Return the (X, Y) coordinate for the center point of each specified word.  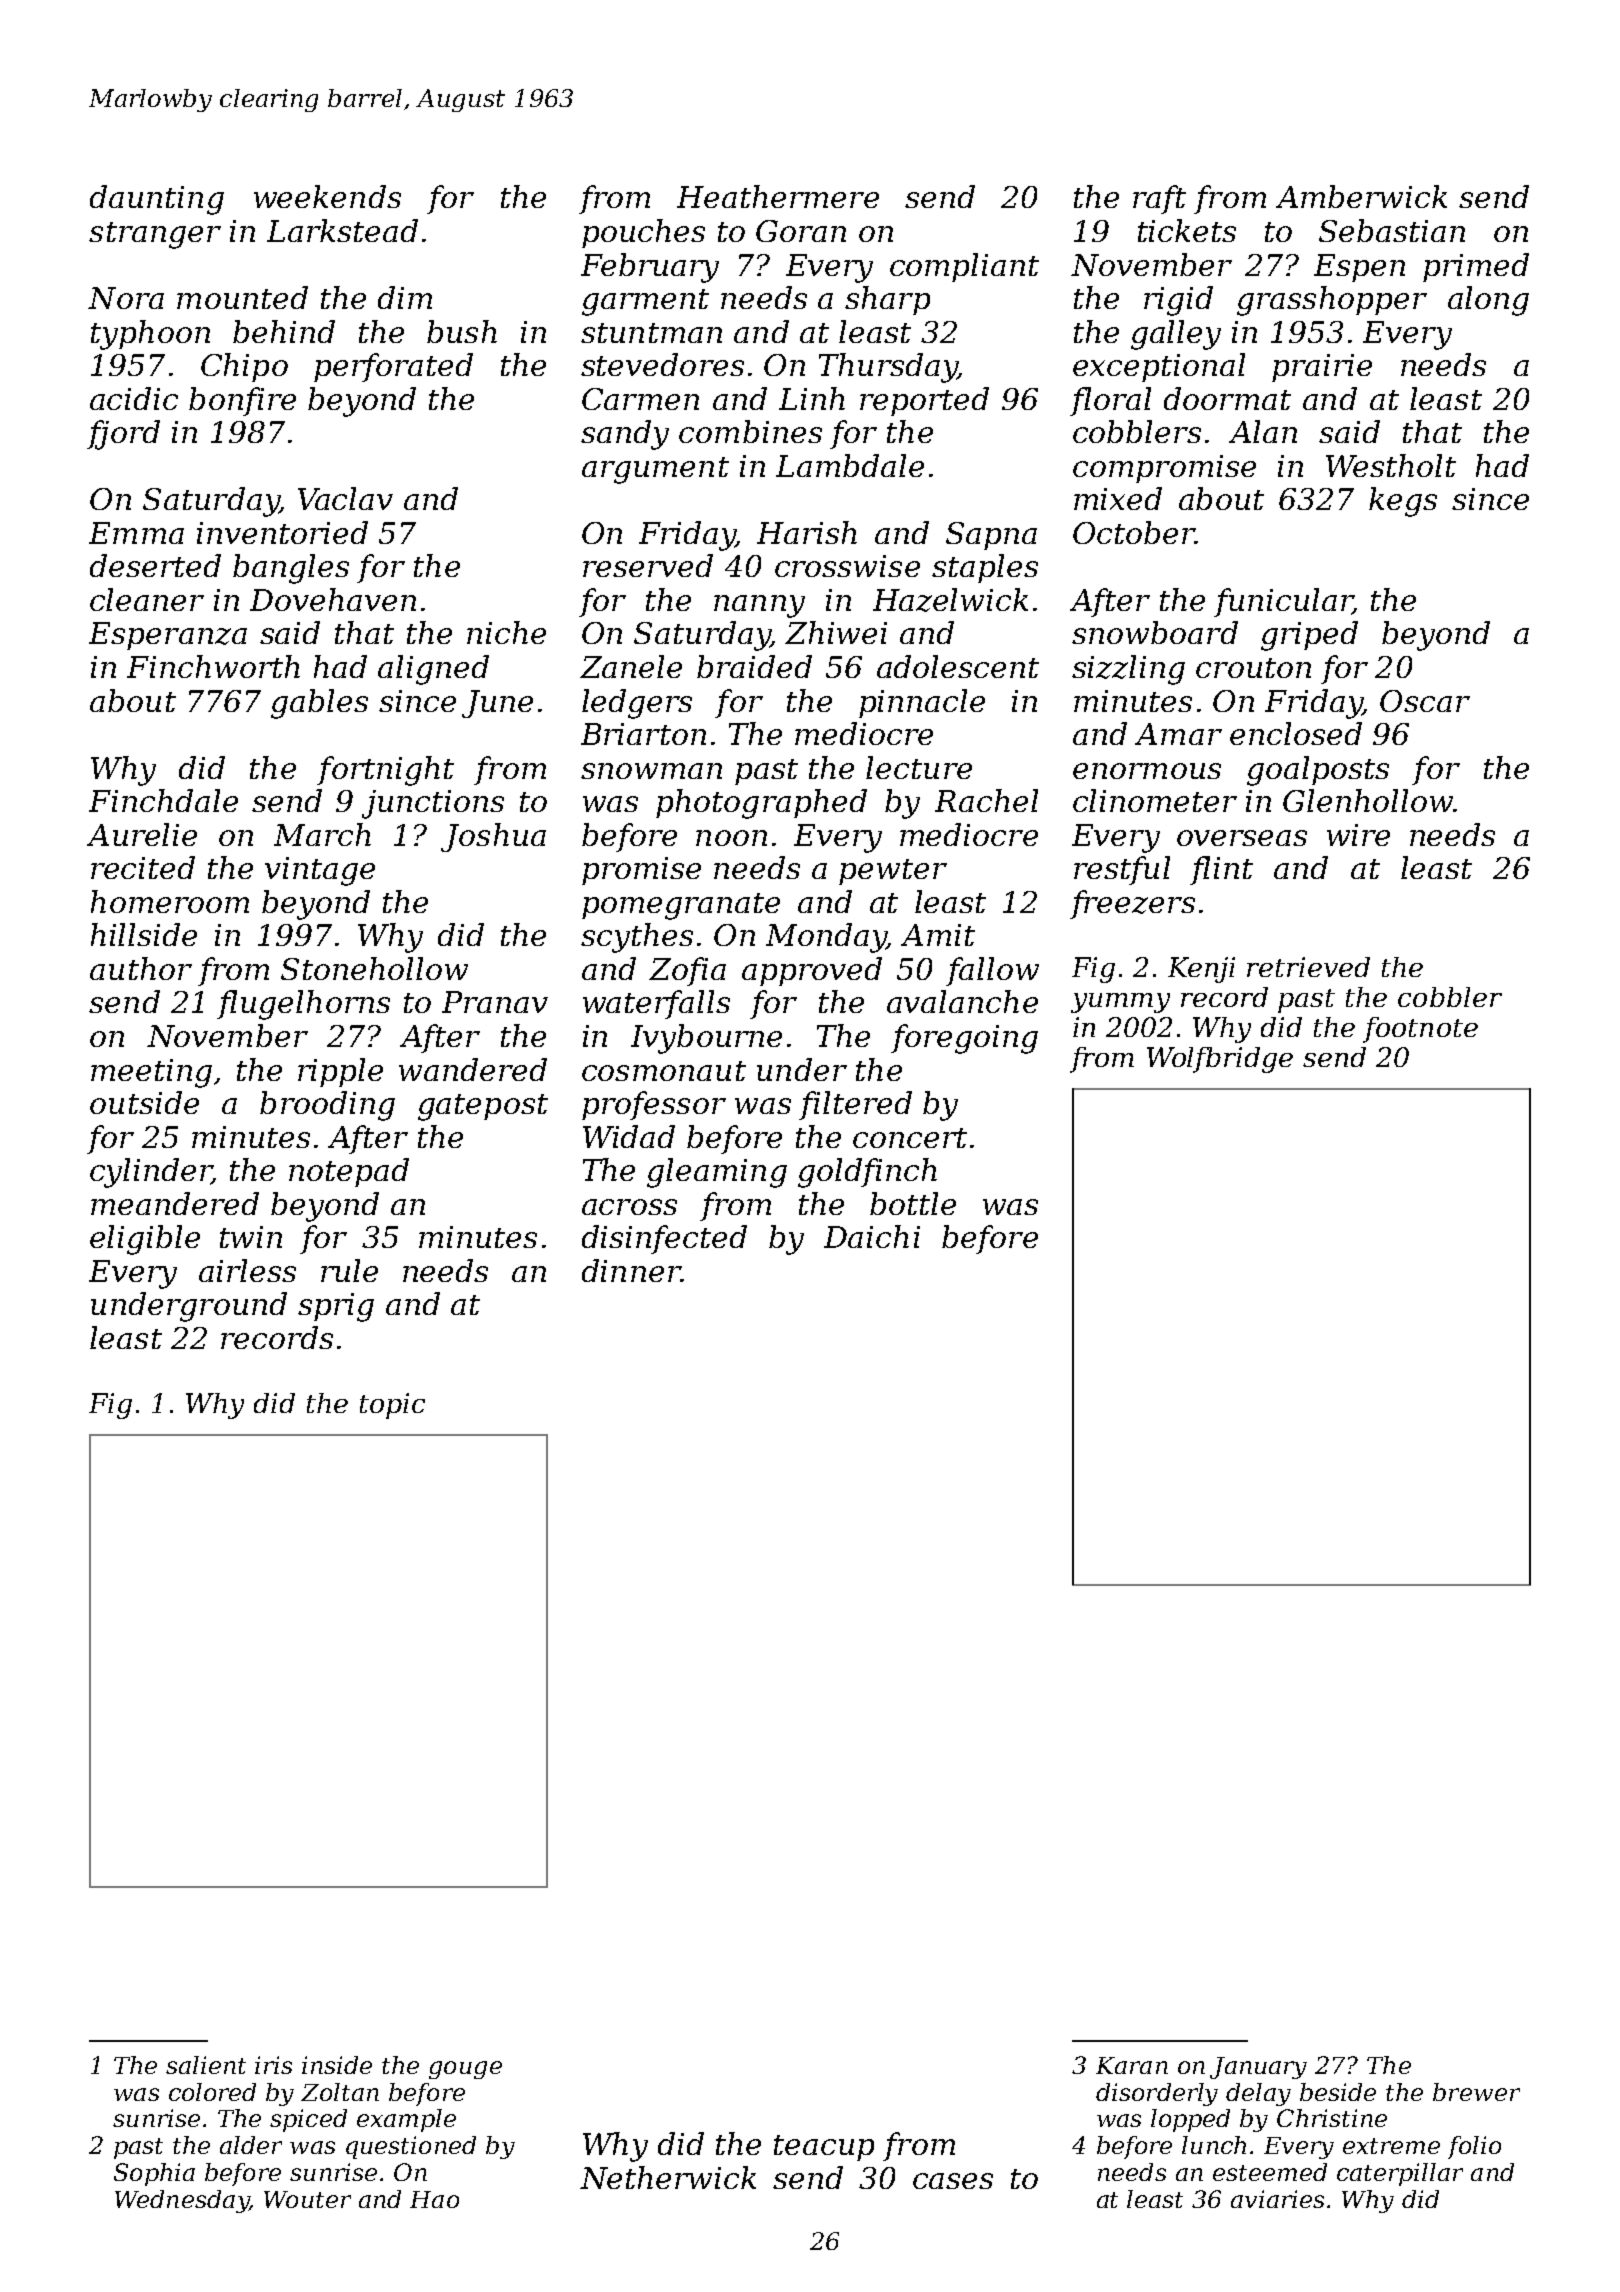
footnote (1420, 1030)
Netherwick (668, 2177)
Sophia (154, 2174)
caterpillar (1400, 2174)
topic (392, 1406)
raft (1159, 199)
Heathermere (778, 196)
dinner (631, 1270)
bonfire (242, 401)
